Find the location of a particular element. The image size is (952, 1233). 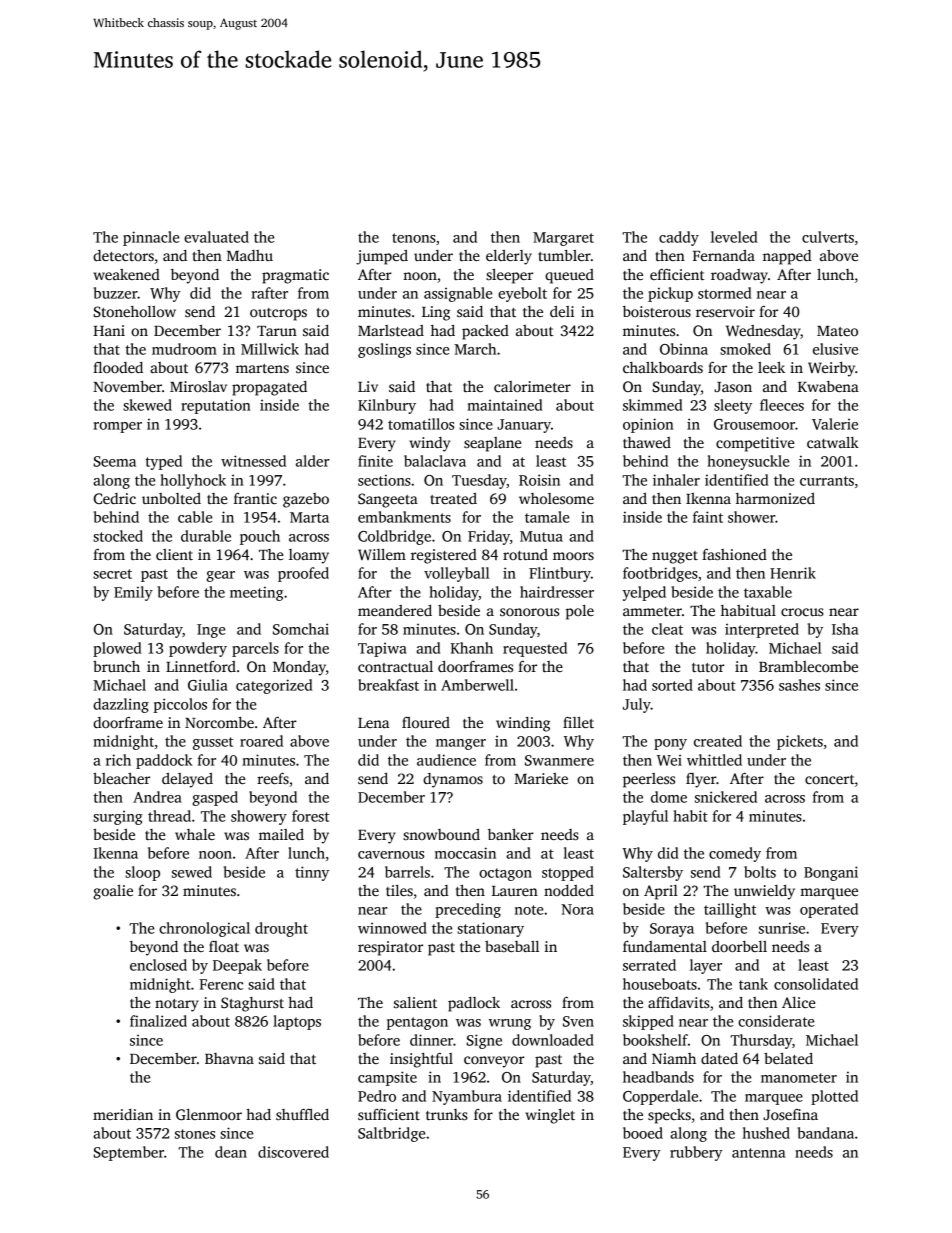

preceding is located at coordinates (468, 910).
